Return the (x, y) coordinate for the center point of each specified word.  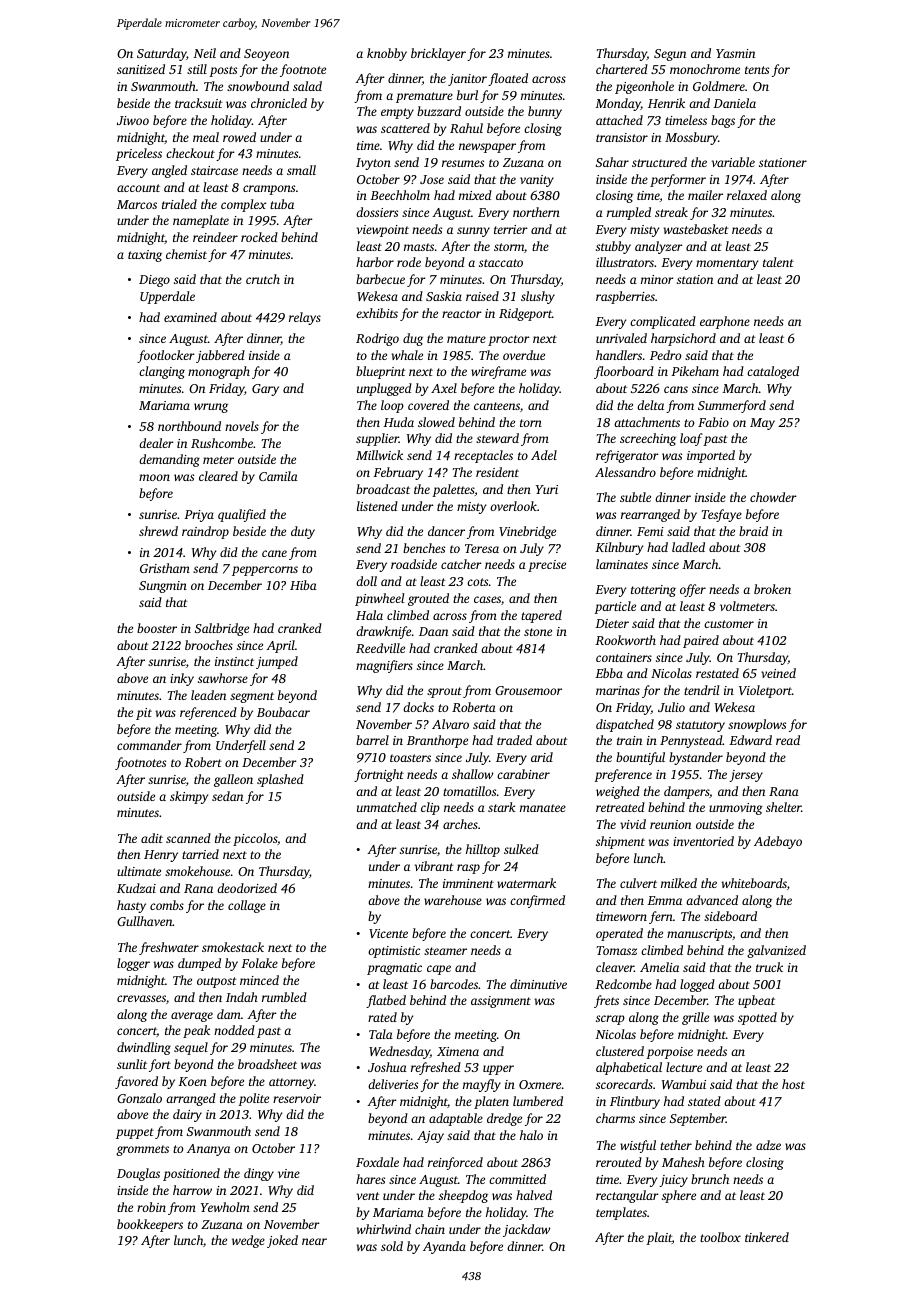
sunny (473, 232)
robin (151, 1207)
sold (392, 1246)
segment (252, 697)
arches (460, 824)
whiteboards (754, 883)
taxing (145, 256)
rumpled (629, 213)
